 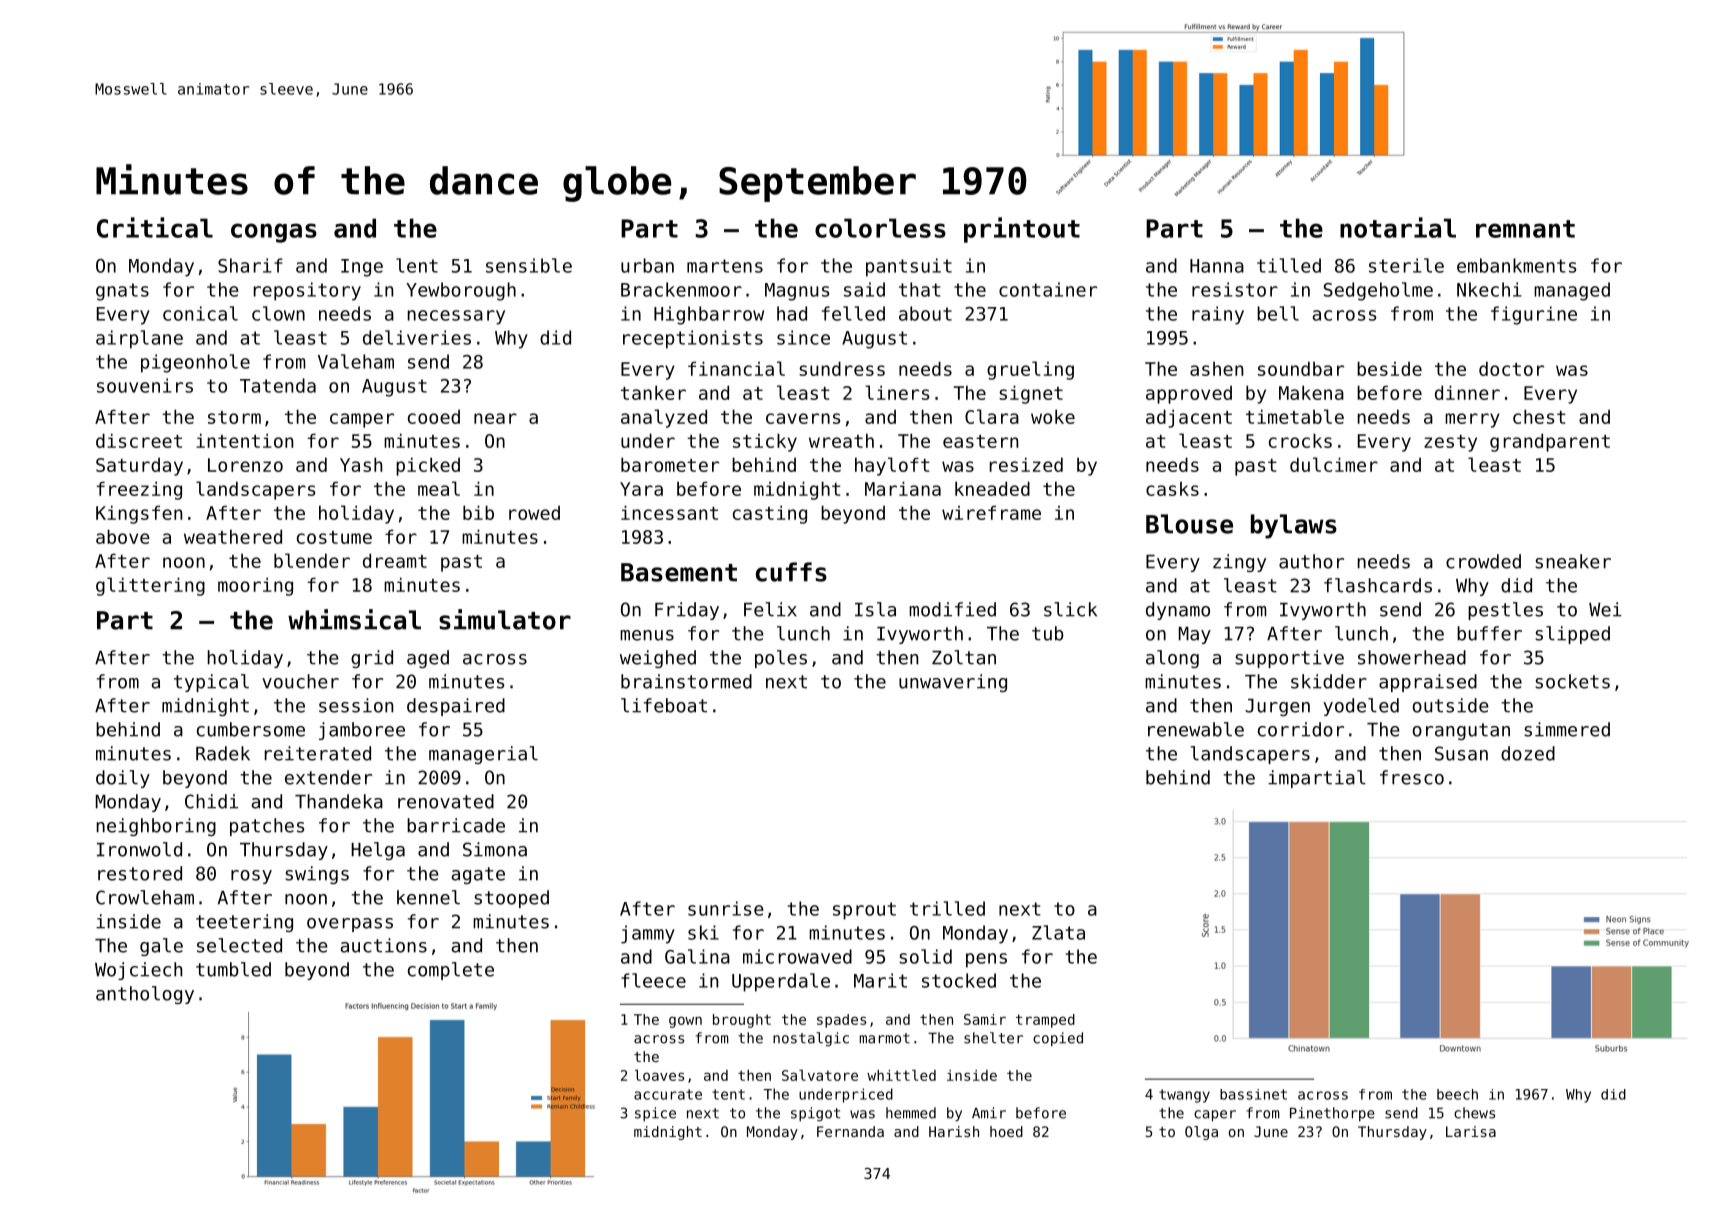 What do you see at coordinates (947, 908) in the document?
I see `trilled` at bounding box center [947, 908].
